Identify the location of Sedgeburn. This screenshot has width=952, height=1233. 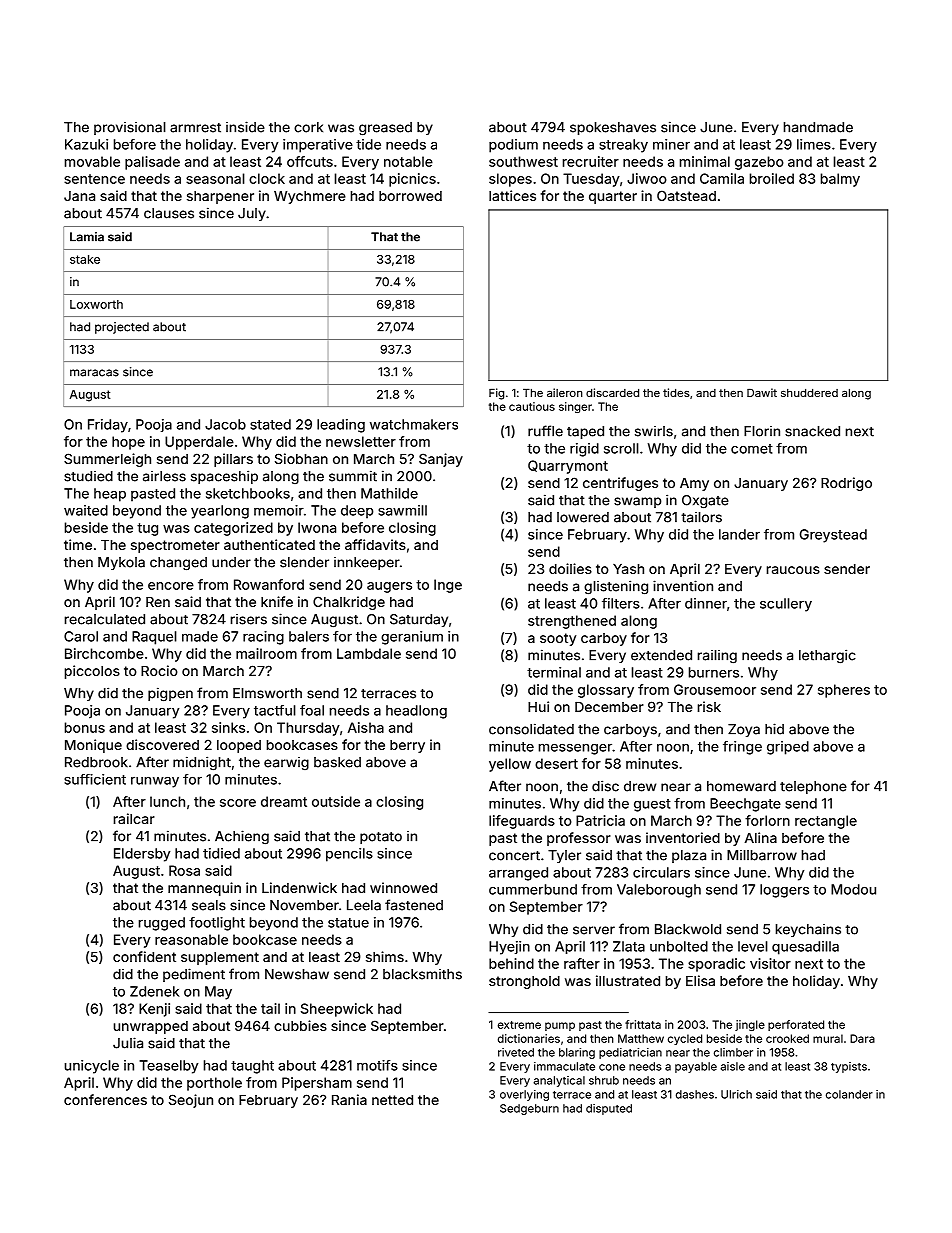
(529, 1109).
